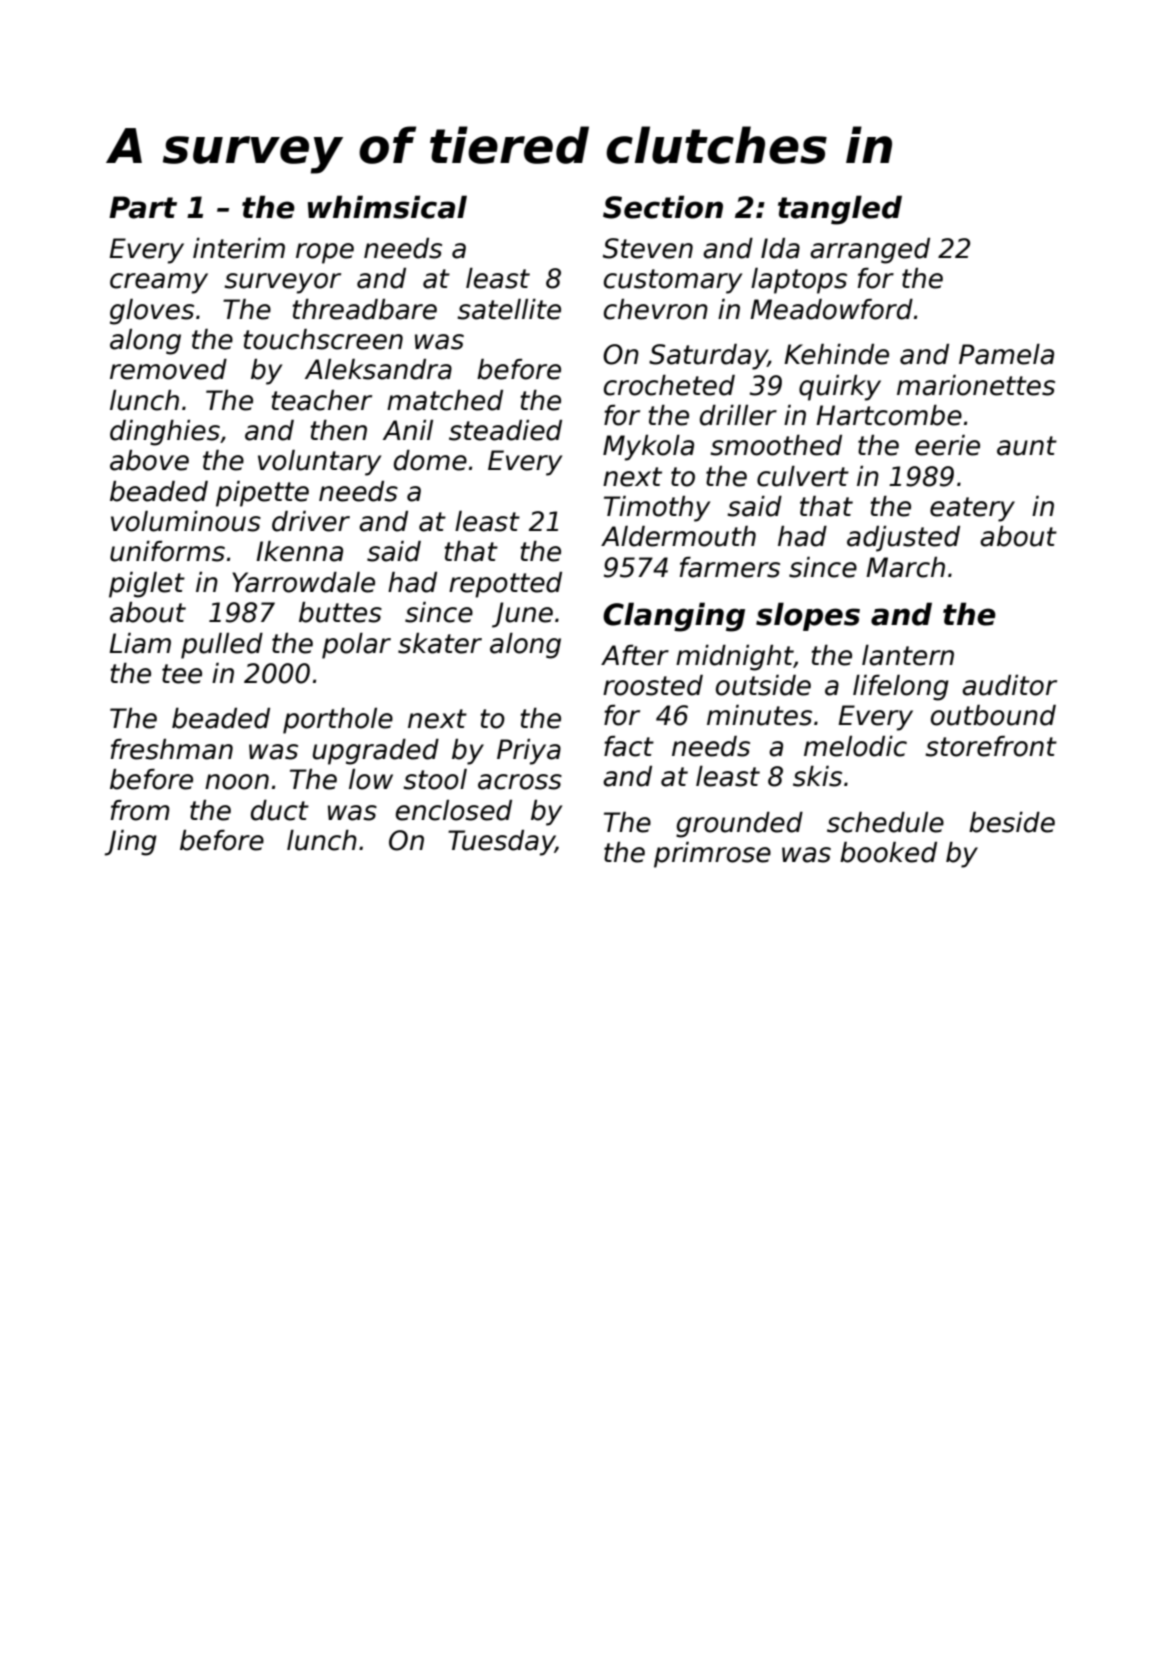 The height and width of the screenshot is (1654, 1165). What do you see at coordinates (143, 207) in the screenshot?
I see `Part` at bounding box center [143, 207].
